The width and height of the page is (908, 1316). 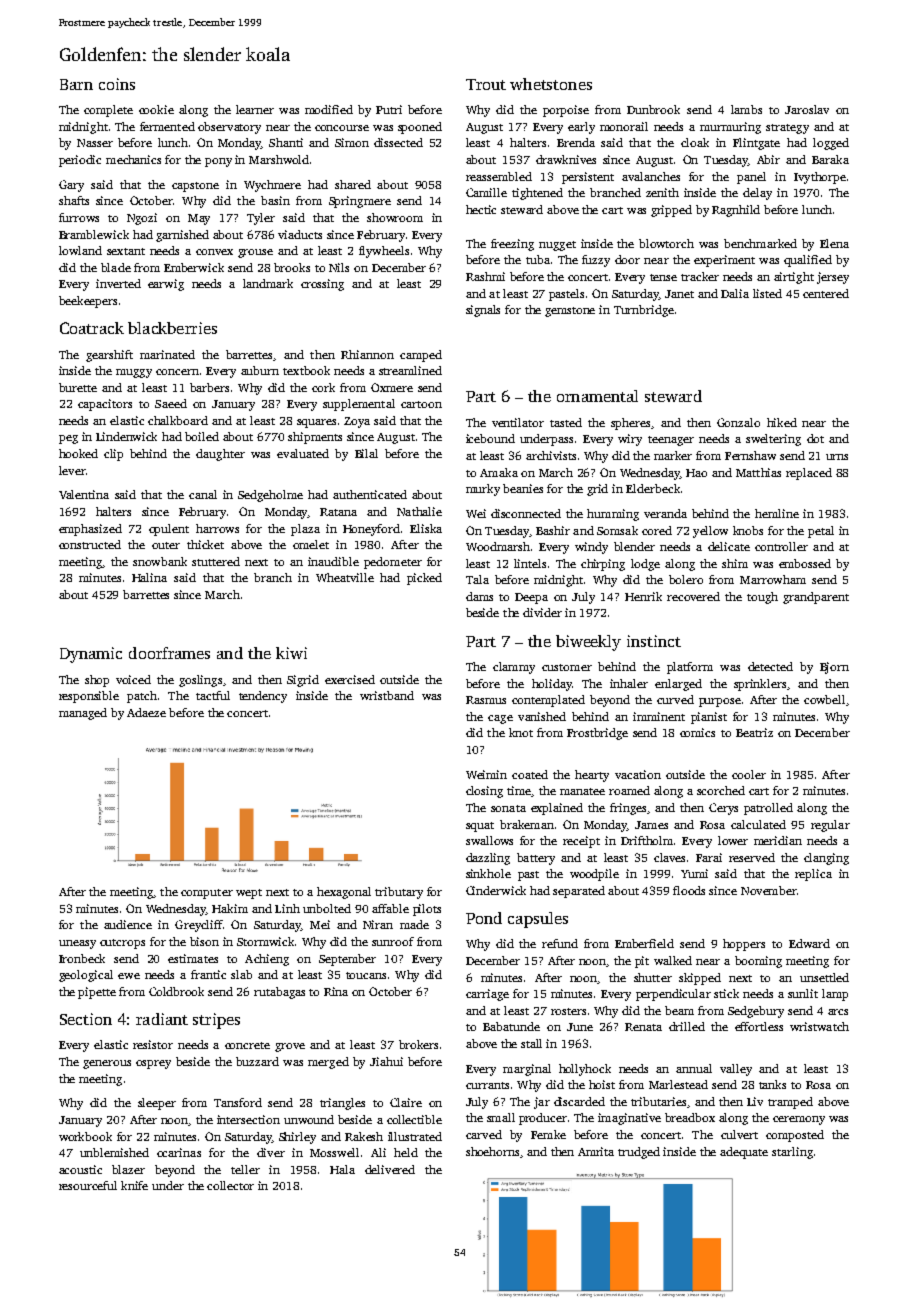 What do you see at coordinates (597, 734) in the page?
I see `Frostbridge` at bounding box center [597, 734].
